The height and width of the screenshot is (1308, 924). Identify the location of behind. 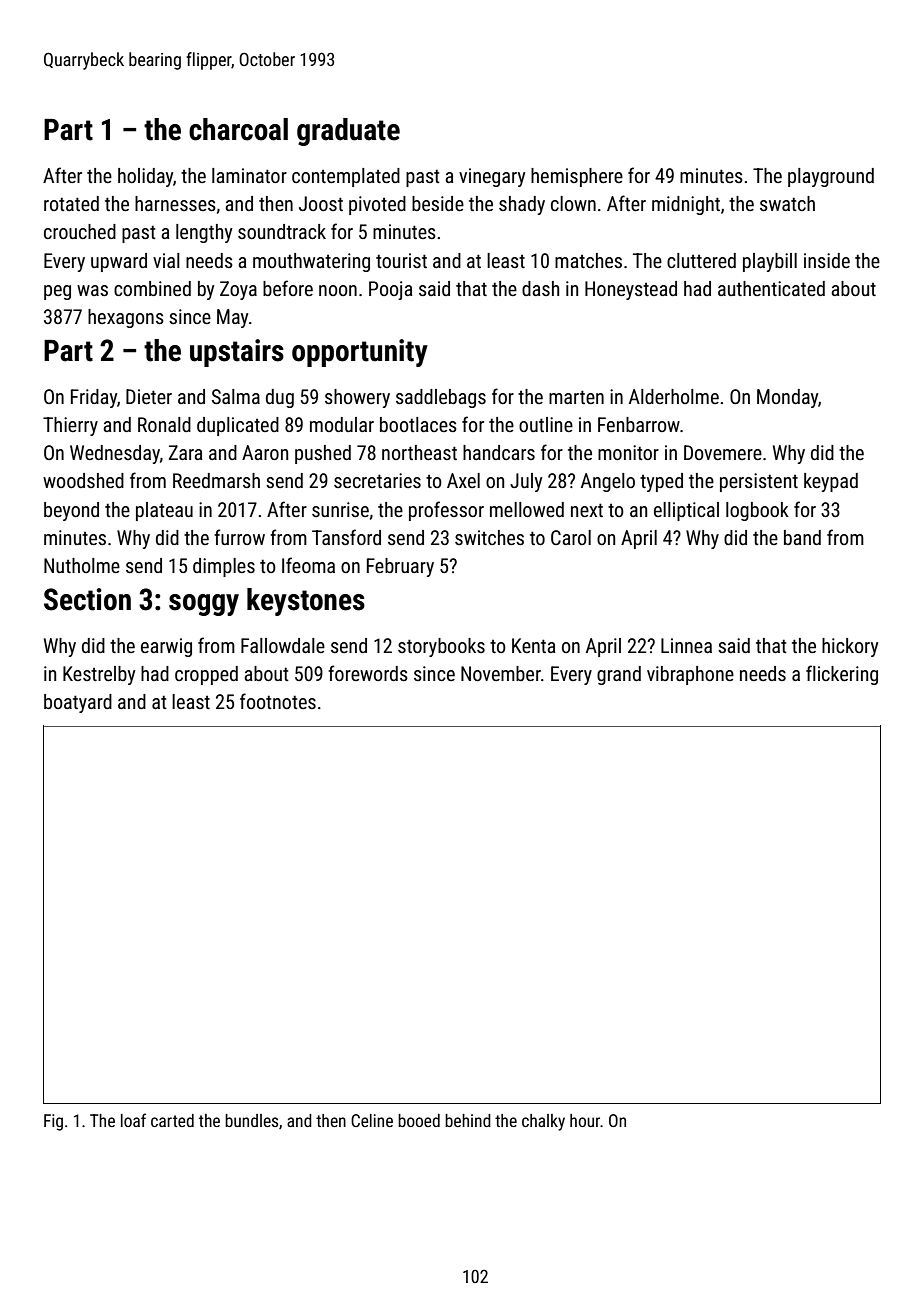
(468, 1120).
